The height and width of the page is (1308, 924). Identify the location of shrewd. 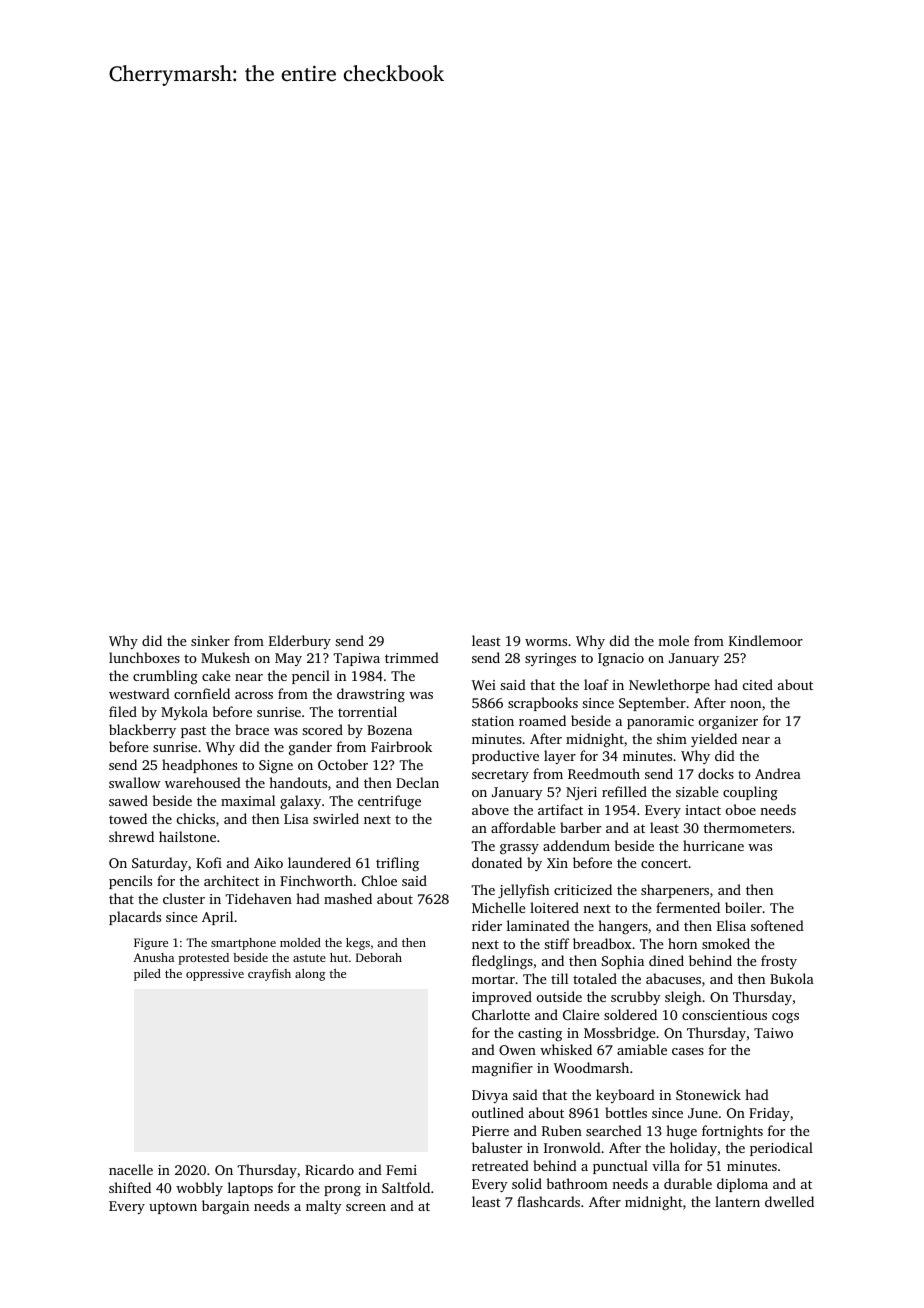
(131, 836).
